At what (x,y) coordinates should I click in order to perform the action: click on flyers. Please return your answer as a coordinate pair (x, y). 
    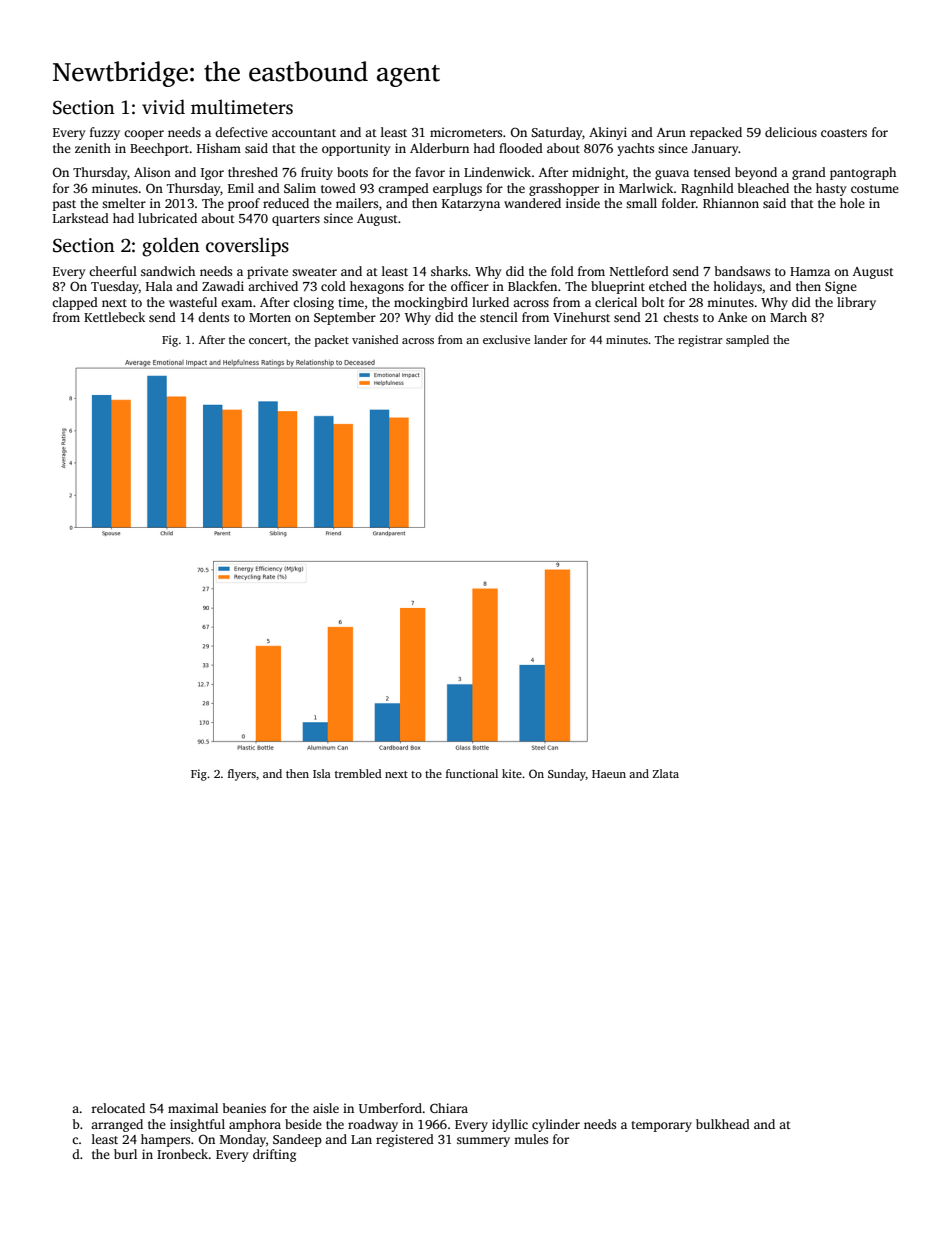
    Looking at the image, I should click on (242, 775).
